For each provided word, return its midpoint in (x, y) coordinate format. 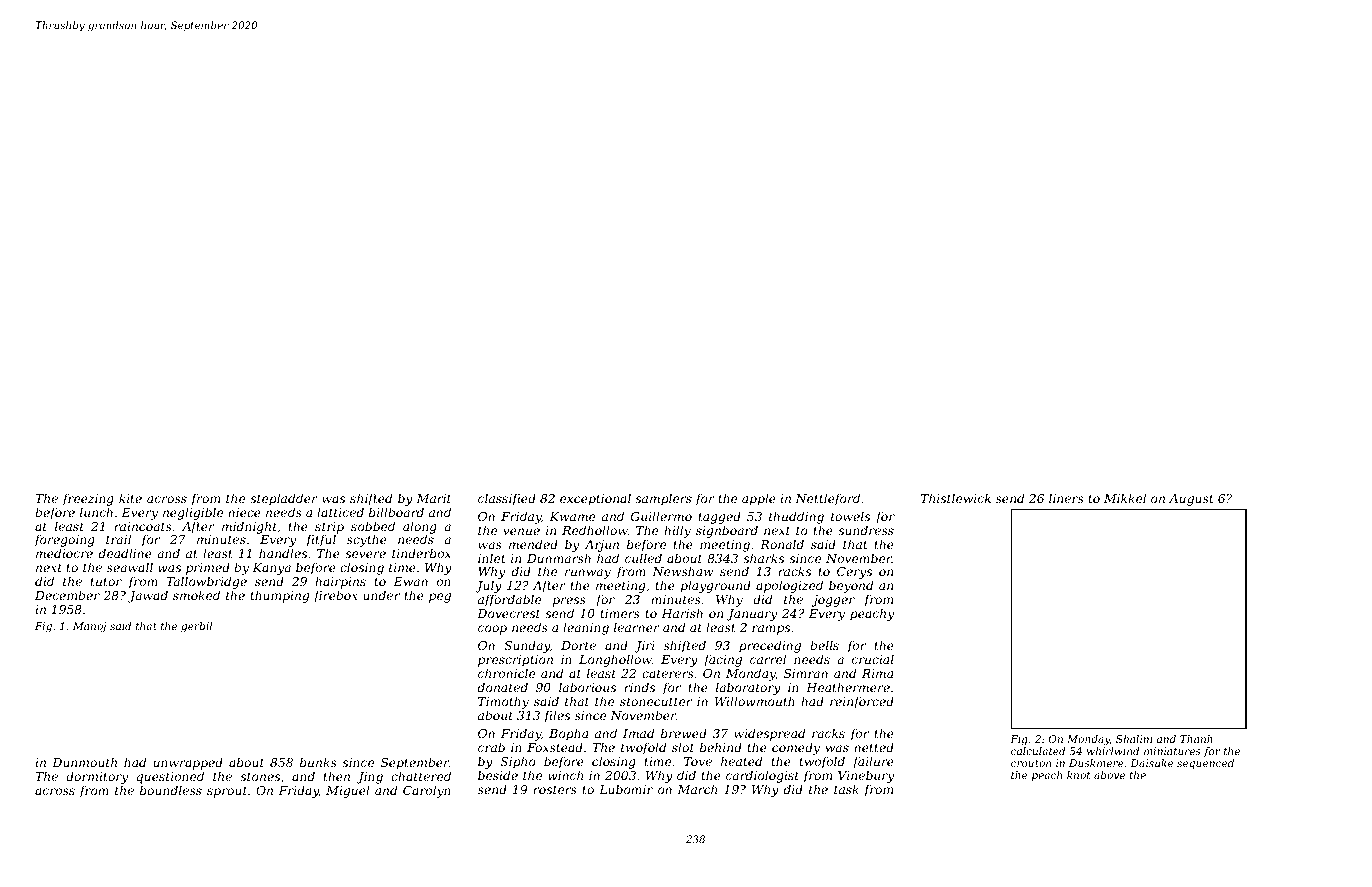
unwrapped (188, 763)
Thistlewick (956, 498)
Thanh (1196, 739)
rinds (639, 687)
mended (533, 544)
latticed (340, 512)
